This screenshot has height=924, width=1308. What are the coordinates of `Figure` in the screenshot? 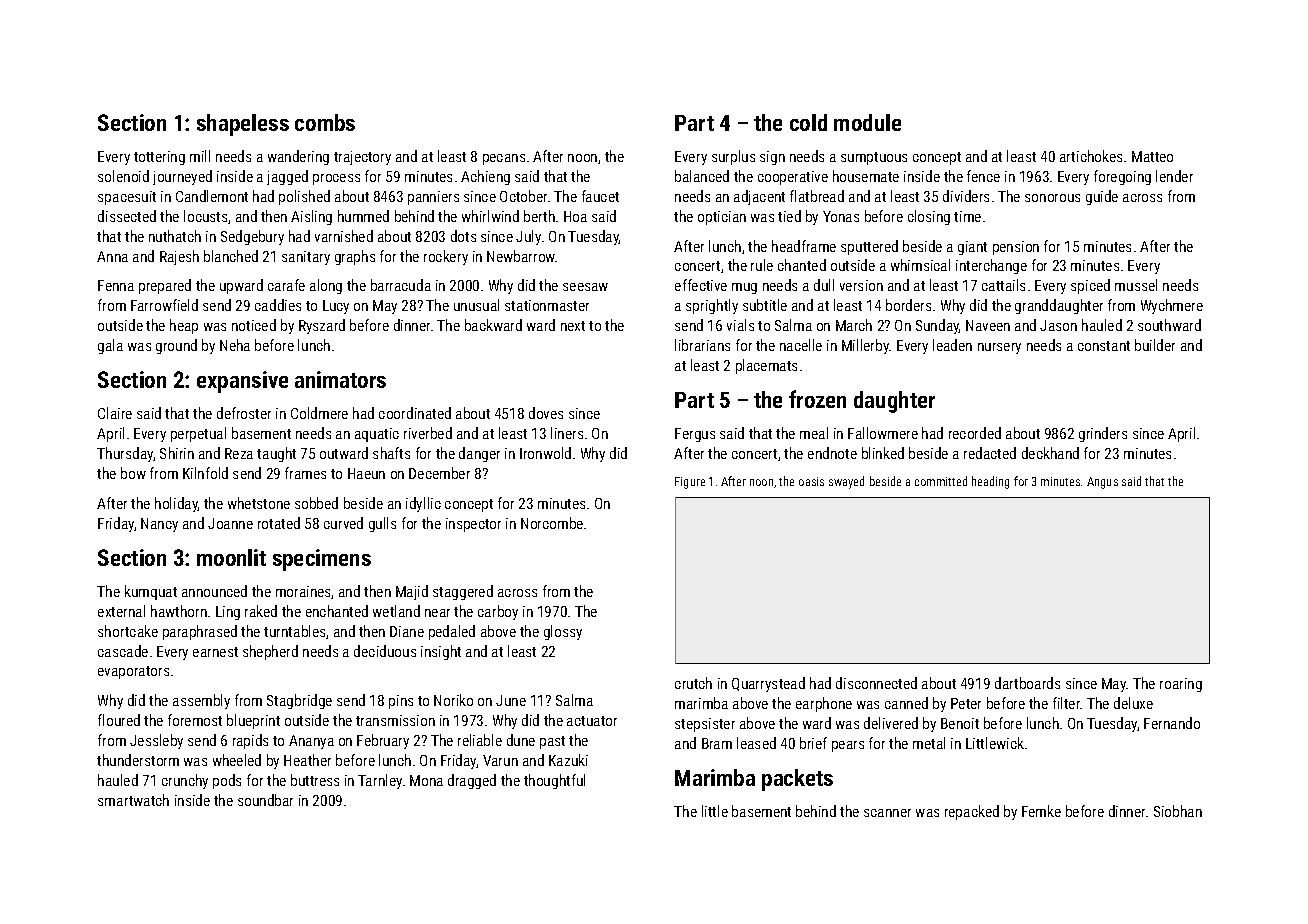 It's located at (690, 483).
